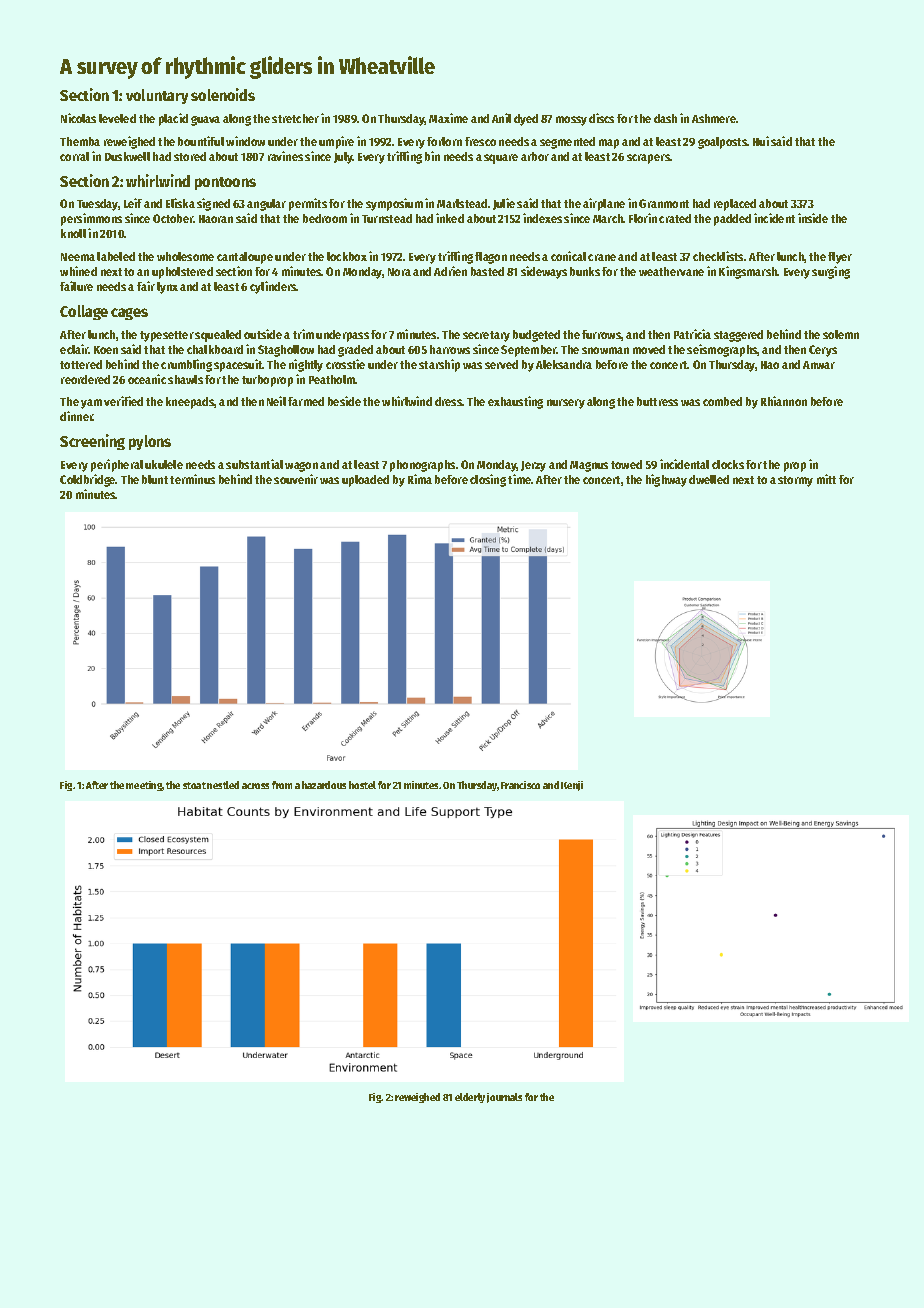 This image has width=924, height=1308. What do you see at coordinates (795, 481) in the image?
I see `stormy` at bounding box center [795, 481].
